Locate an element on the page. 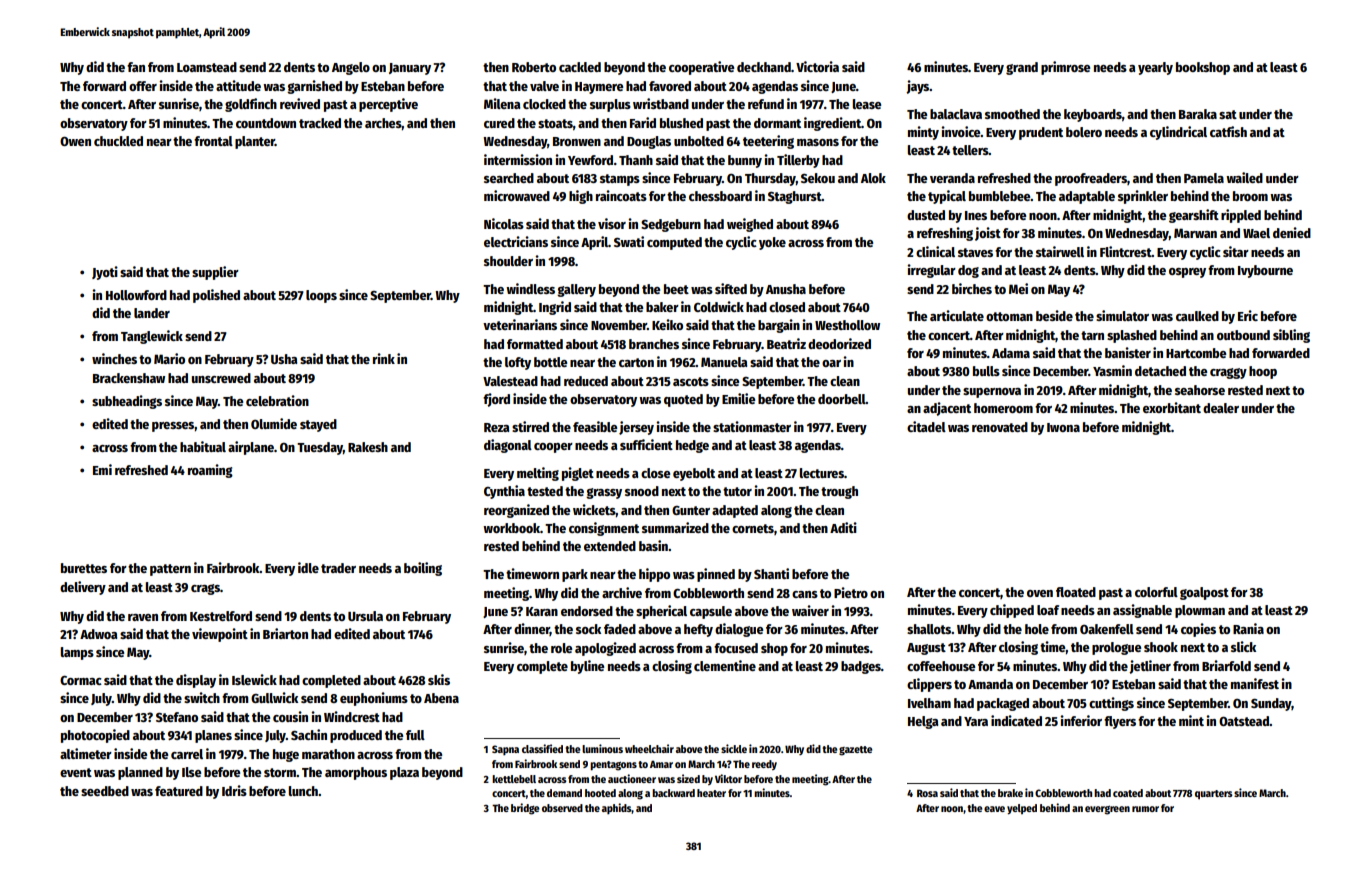 The image size is (1372, 887). dealer is located at coordinates (1221, 408).
